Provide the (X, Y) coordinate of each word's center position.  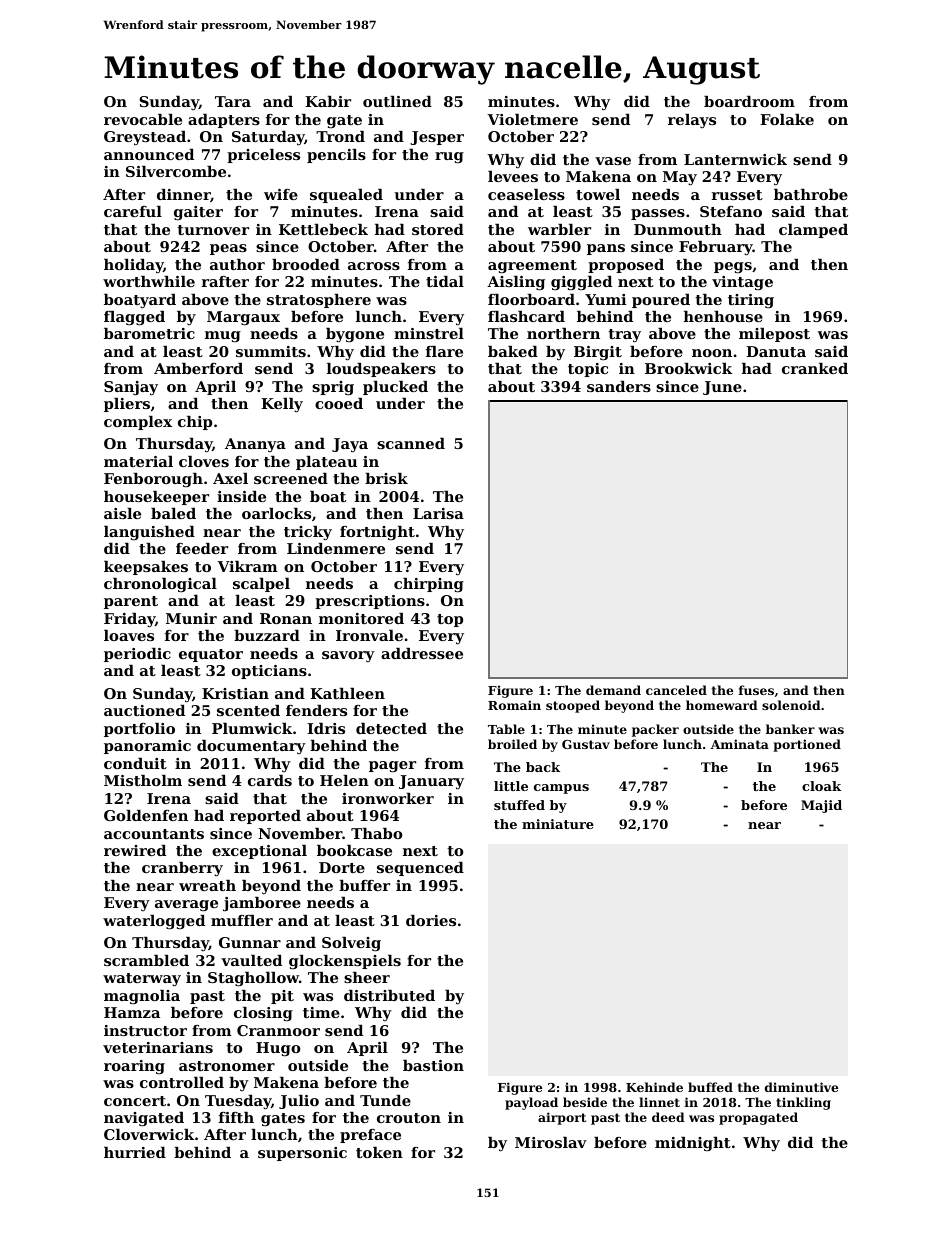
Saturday (268, 138)
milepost (774, 335)
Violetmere (532, 119)
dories (431, 920)
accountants (154, 834)
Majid (821, 806)
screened (291, 478)
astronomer (227, 1066)
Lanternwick (735, 159)
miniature (558, 824)
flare (444, 351)
